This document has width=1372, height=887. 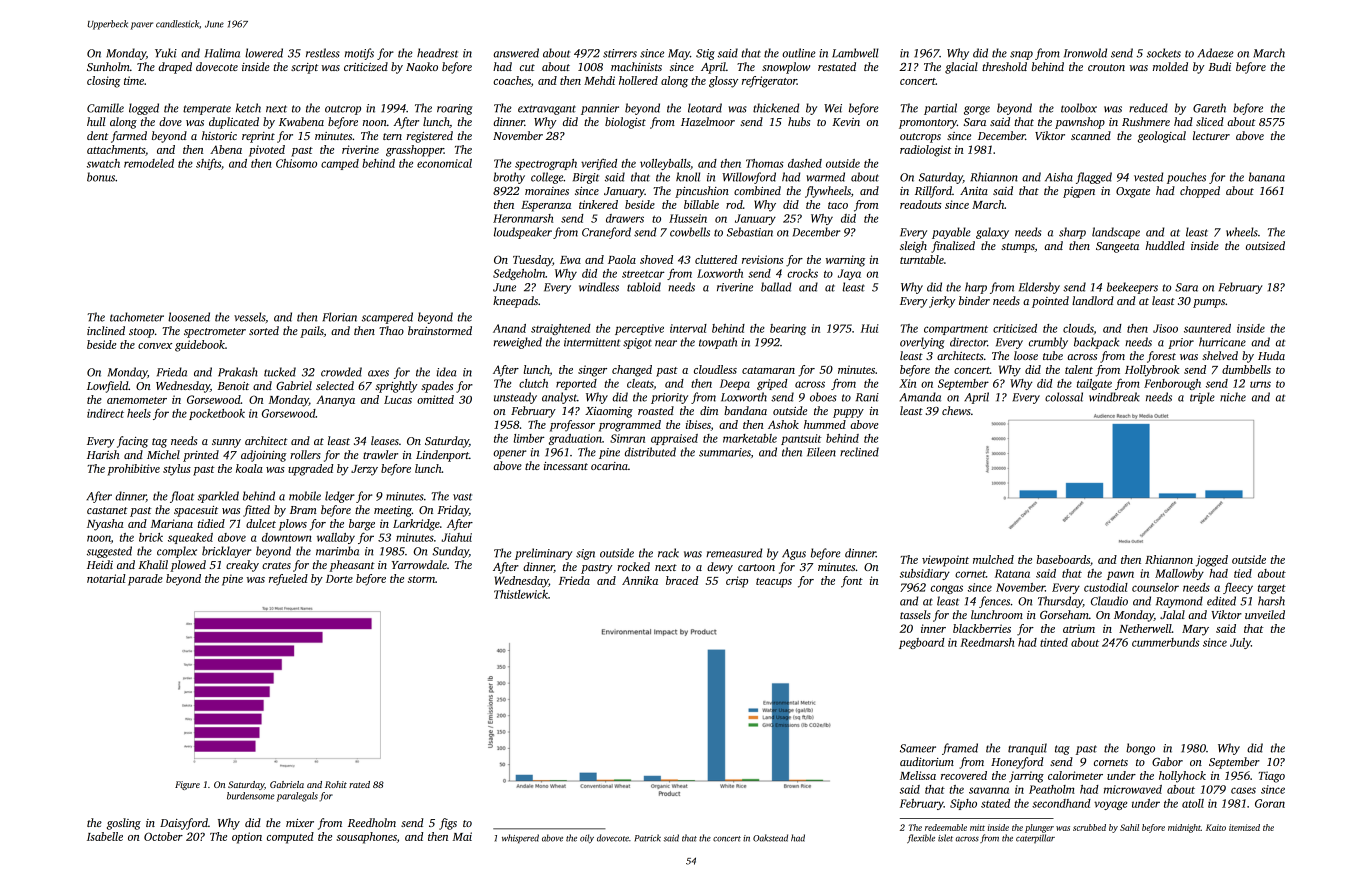 What do you see at coordinates (1017, 763) in the document?
I see `Honeyford` at bounding box center [1017, 763].
